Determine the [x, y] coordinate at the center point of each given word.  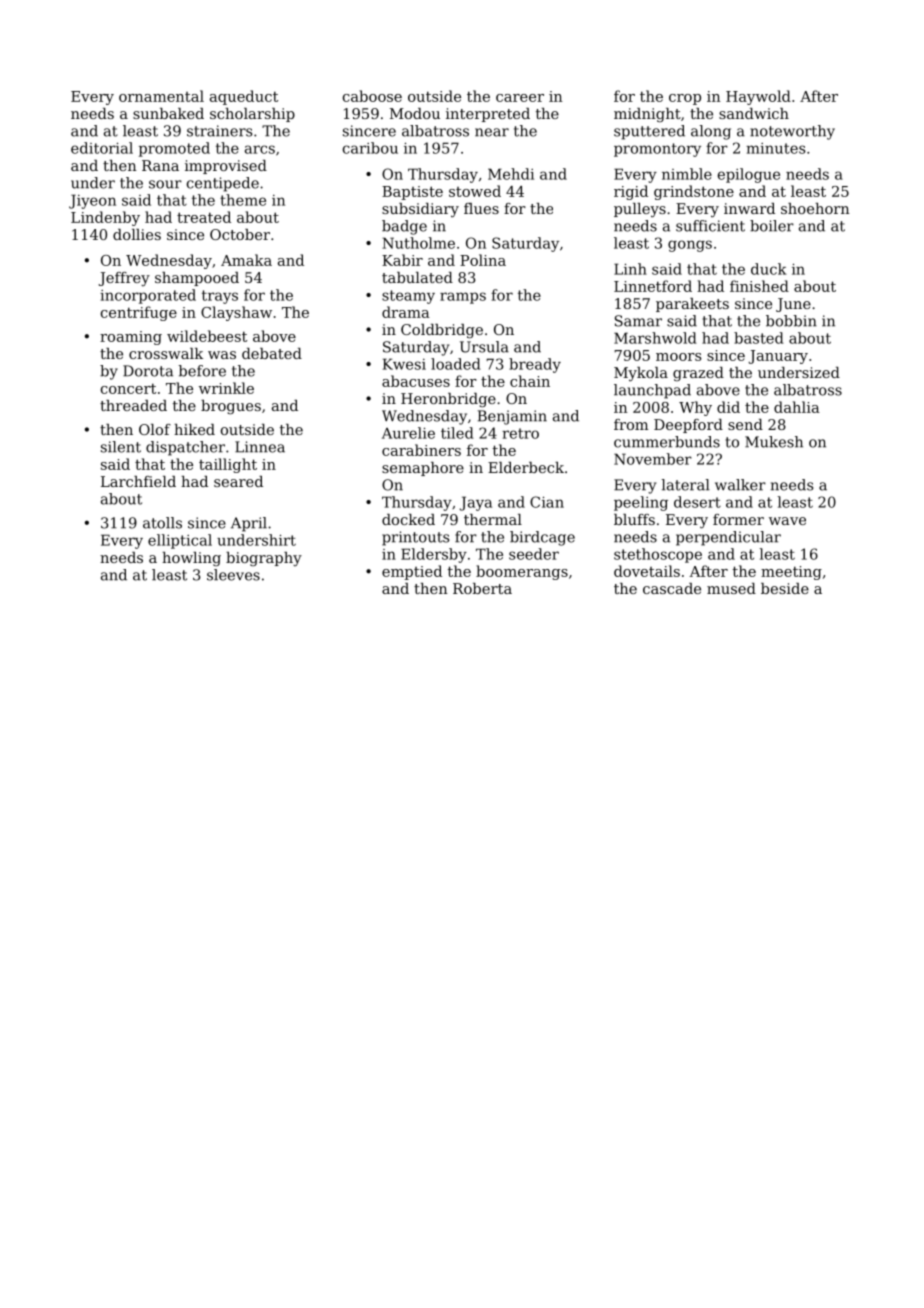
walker [740, 485]
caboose [372, 96]
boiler [772, 226]
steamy [408, 297]
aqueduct [244, 97]
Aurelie [408, 433]
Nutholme [418, 243]
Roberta [482, 588]
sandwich [754, 113]
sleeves [233, 575]
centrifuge [139, 313]
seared [238, 481]
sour [165, 184]
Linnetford [653, 286]
